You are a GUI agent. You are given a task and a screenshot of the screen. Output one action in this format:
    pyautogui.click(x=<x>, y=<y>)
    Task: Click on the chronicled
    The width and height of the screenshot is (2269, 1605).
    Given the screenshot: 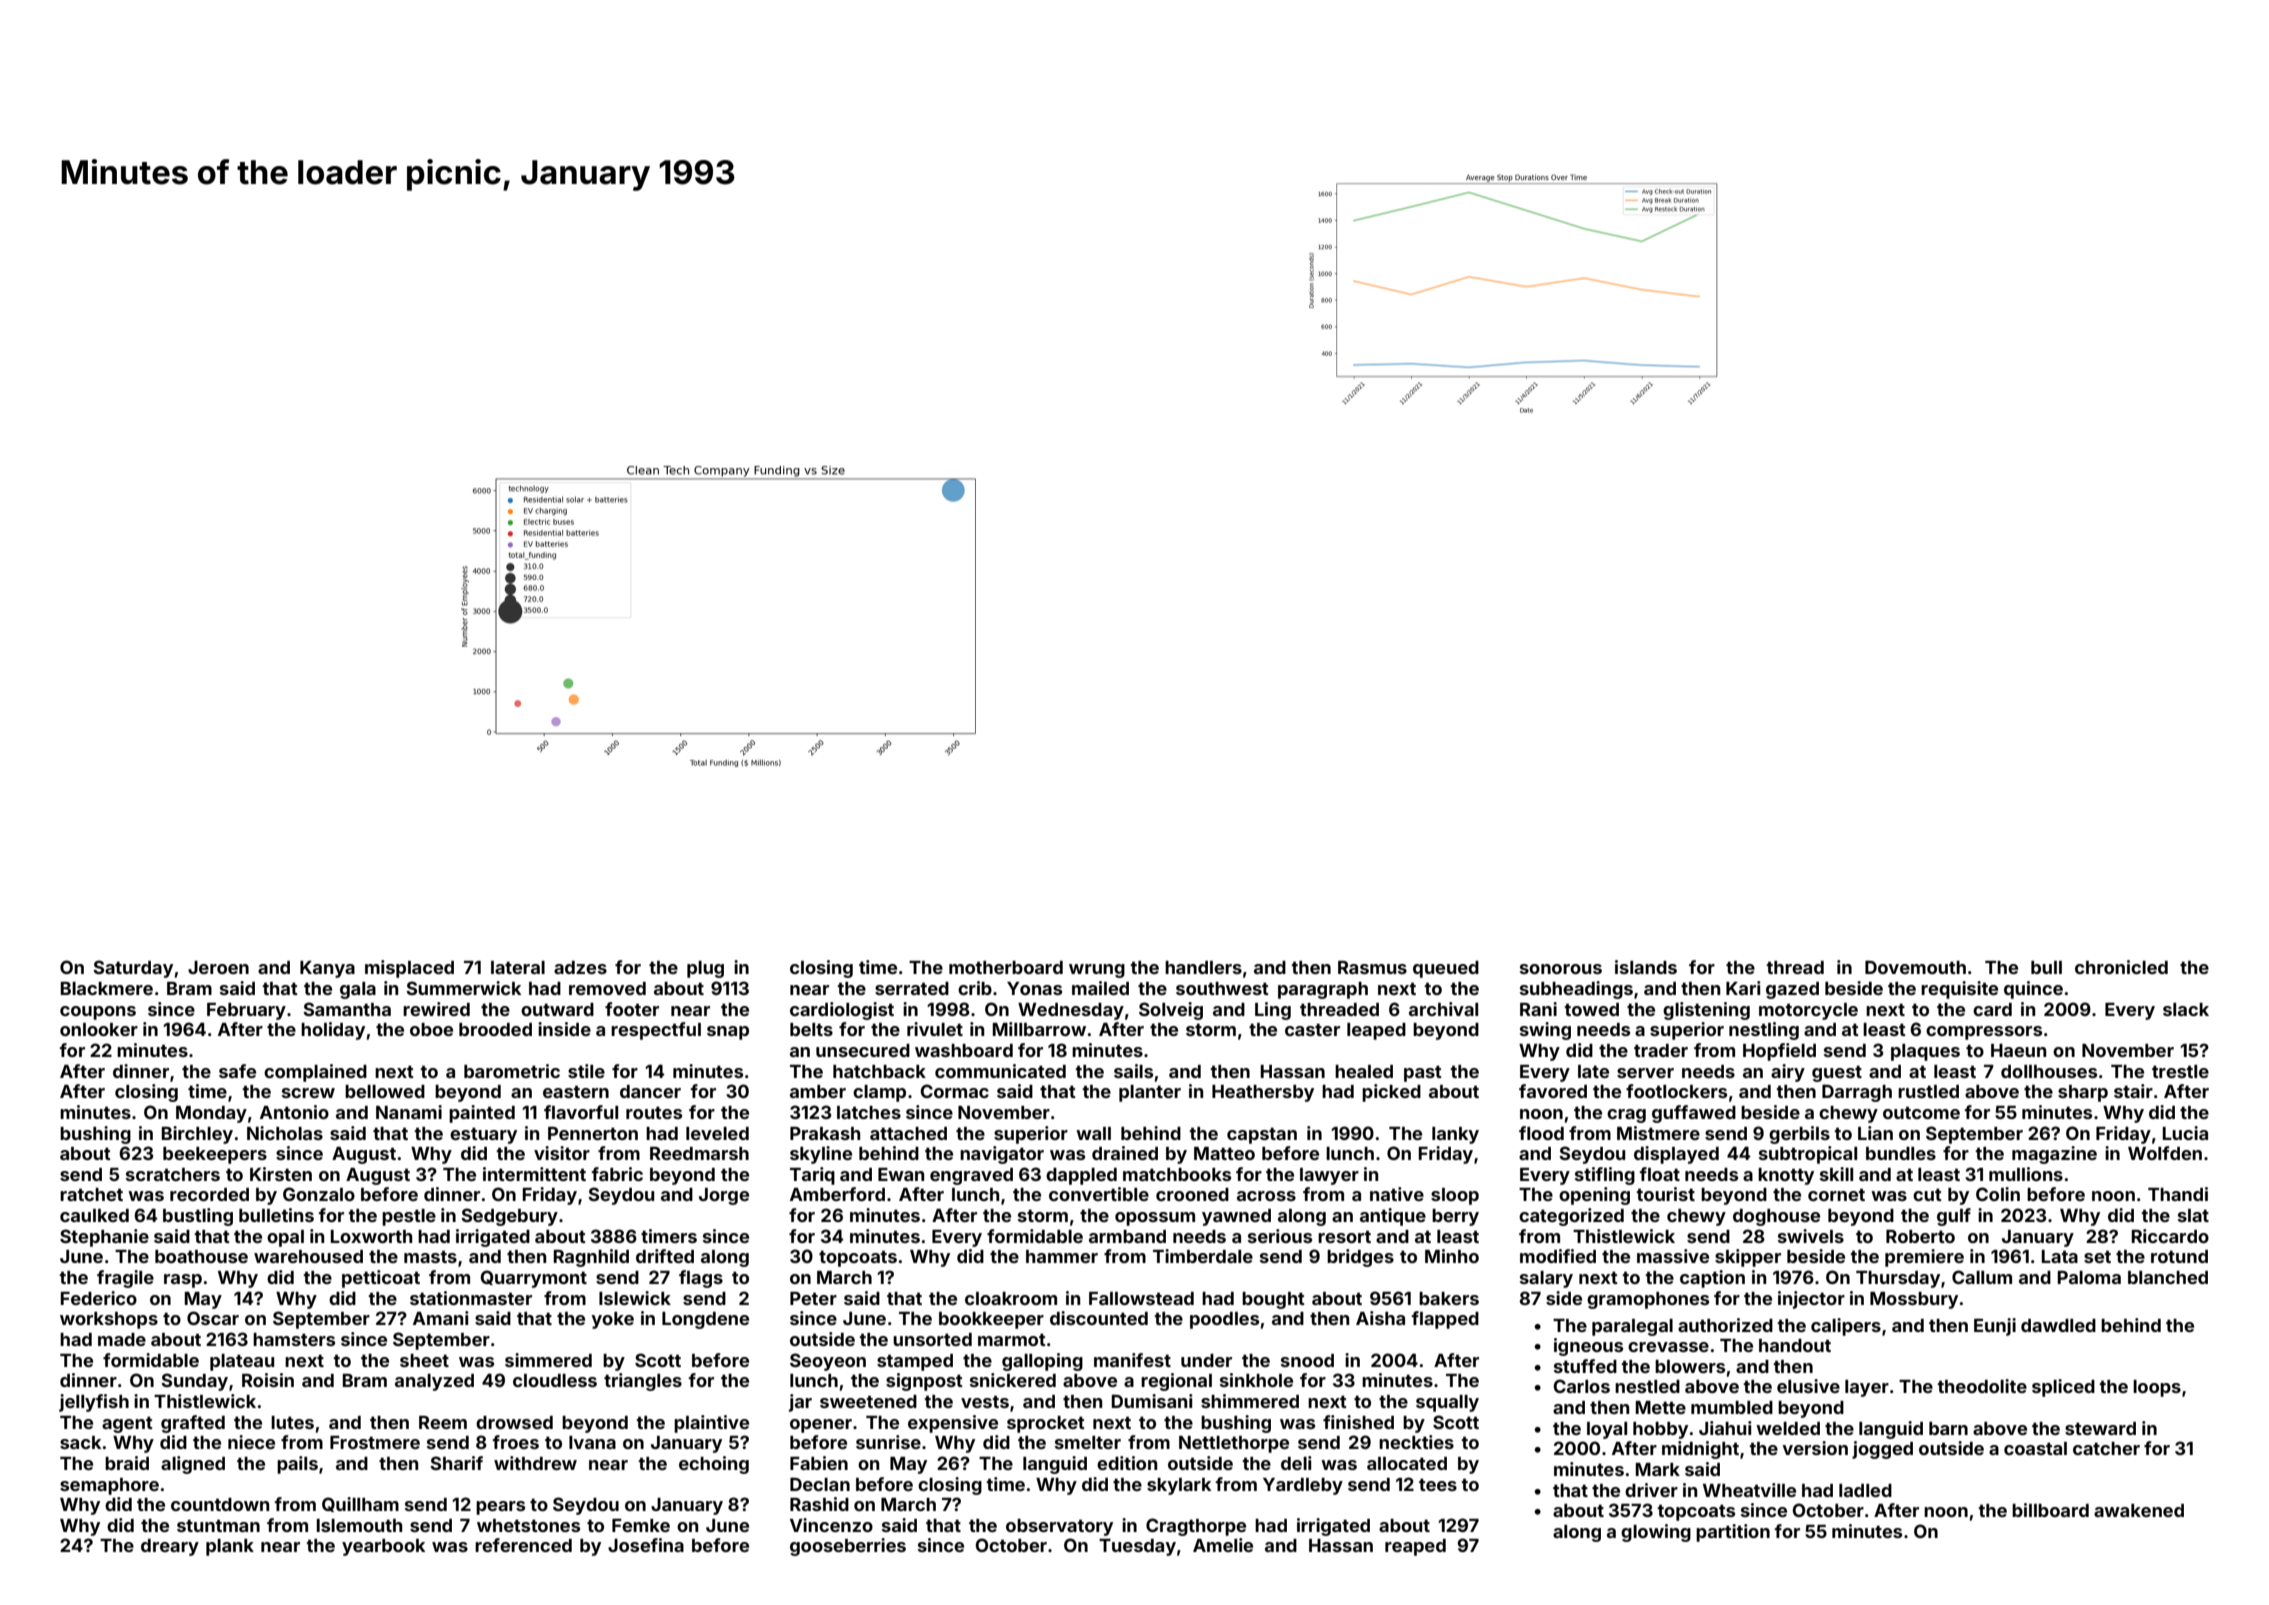 What is the action you would take?
    pyautogui.click(x=2121, y=967)
